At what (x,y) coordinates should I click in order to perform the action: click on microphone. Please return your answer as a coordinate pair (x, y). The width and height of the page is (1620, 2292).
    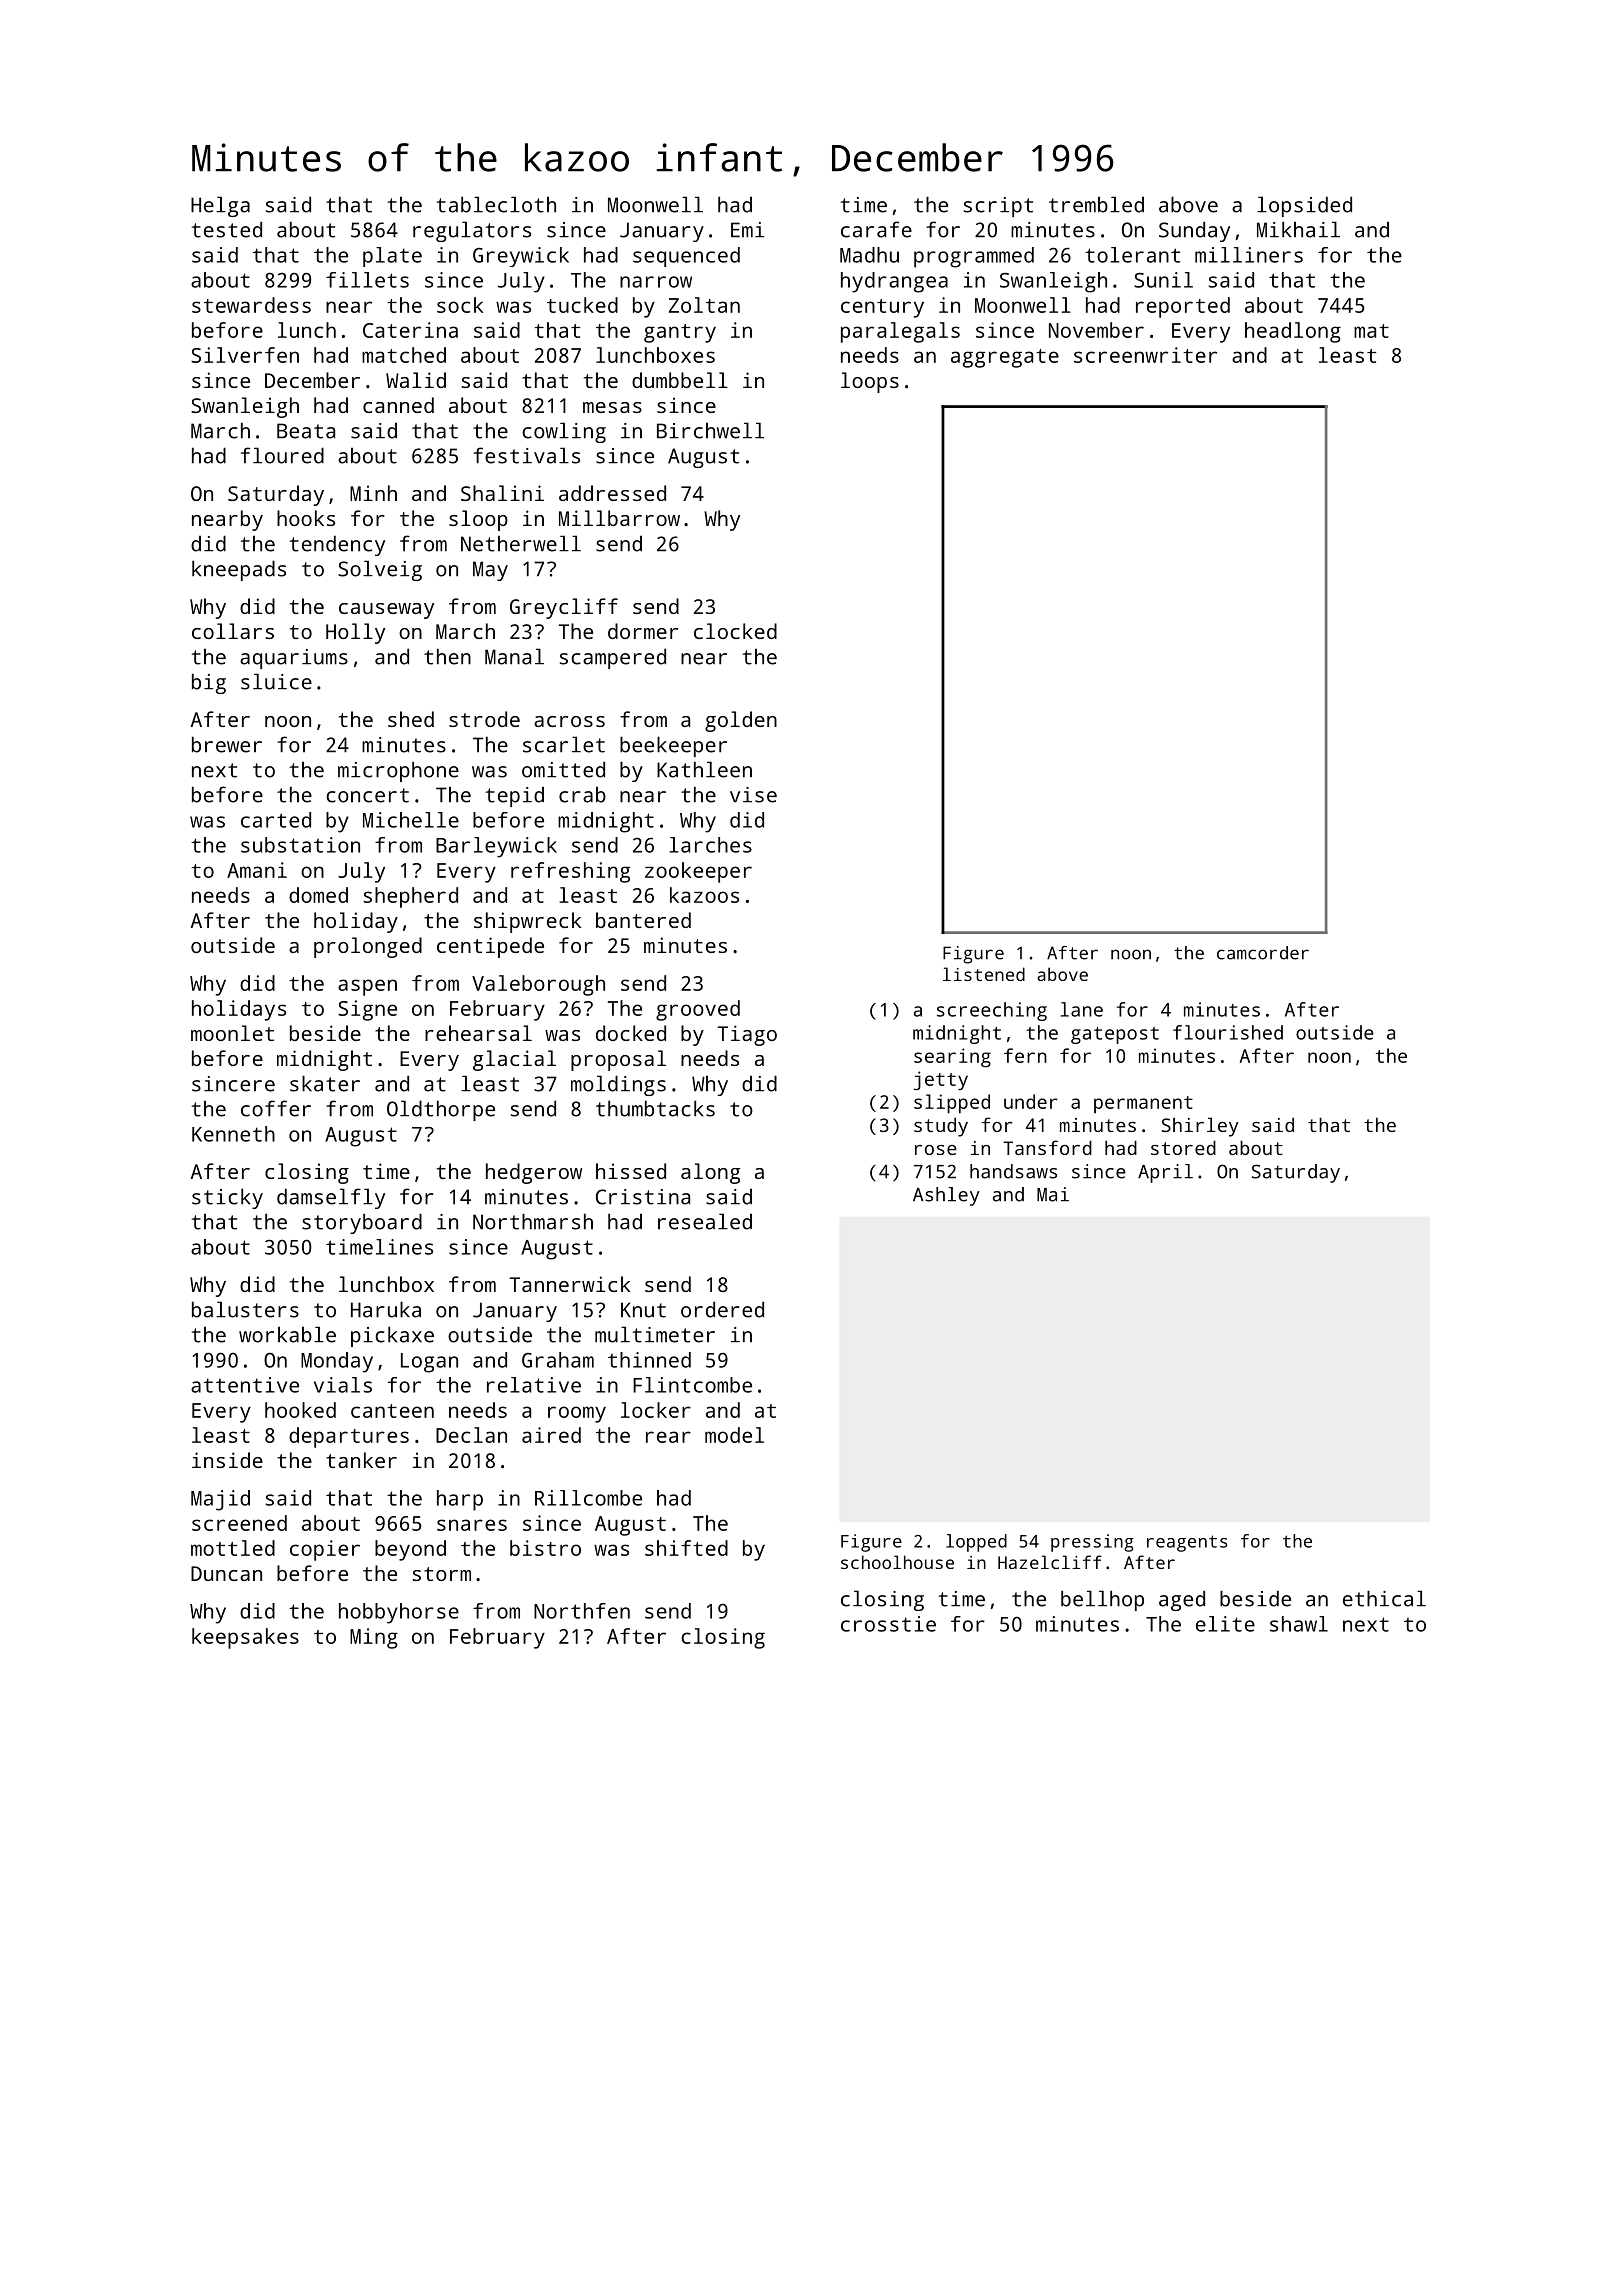
    Looking at the image, I should click on (398, 771).
